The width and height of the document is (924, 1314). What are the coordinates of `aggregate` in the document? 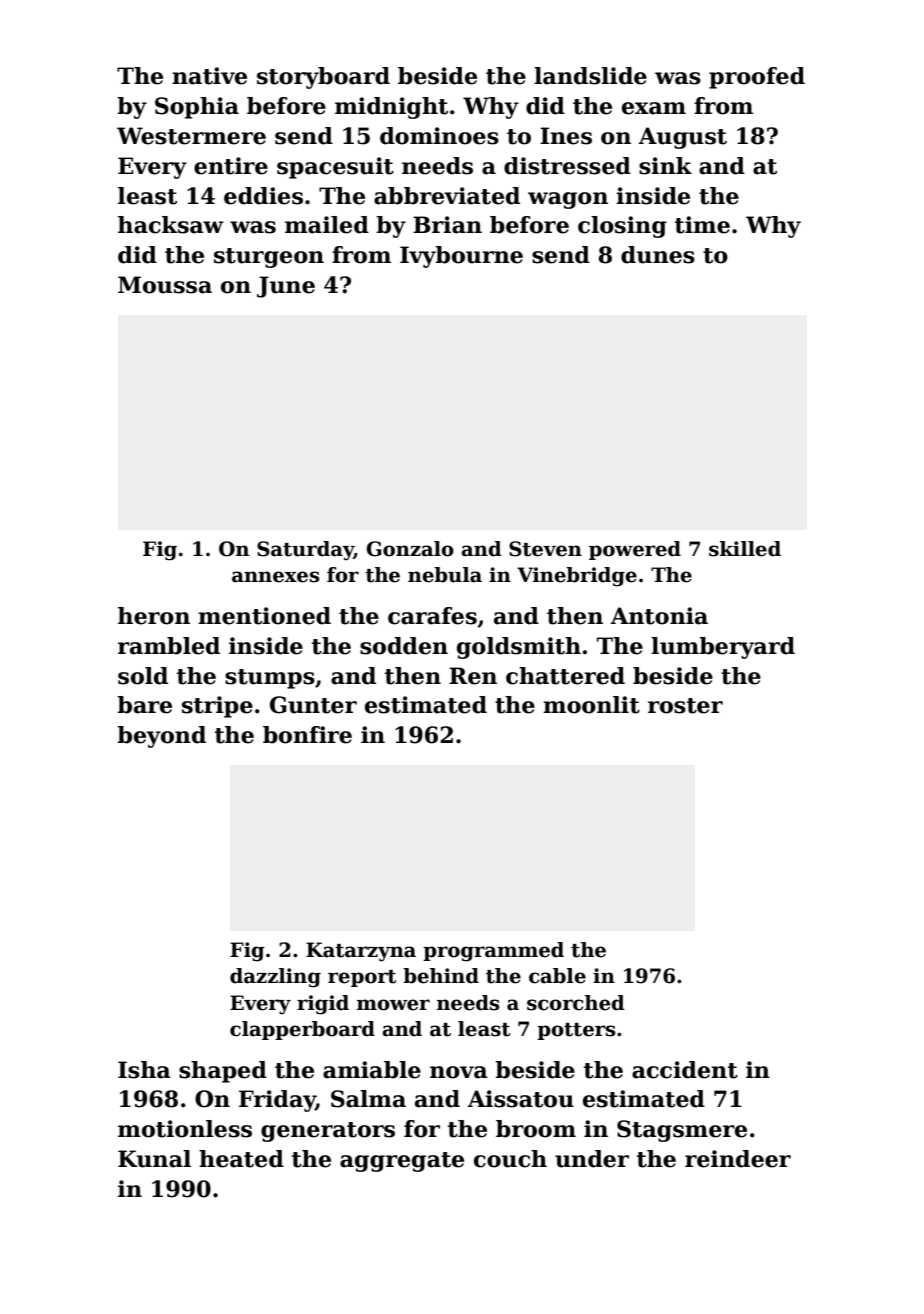 It's located at (402, 1162).
